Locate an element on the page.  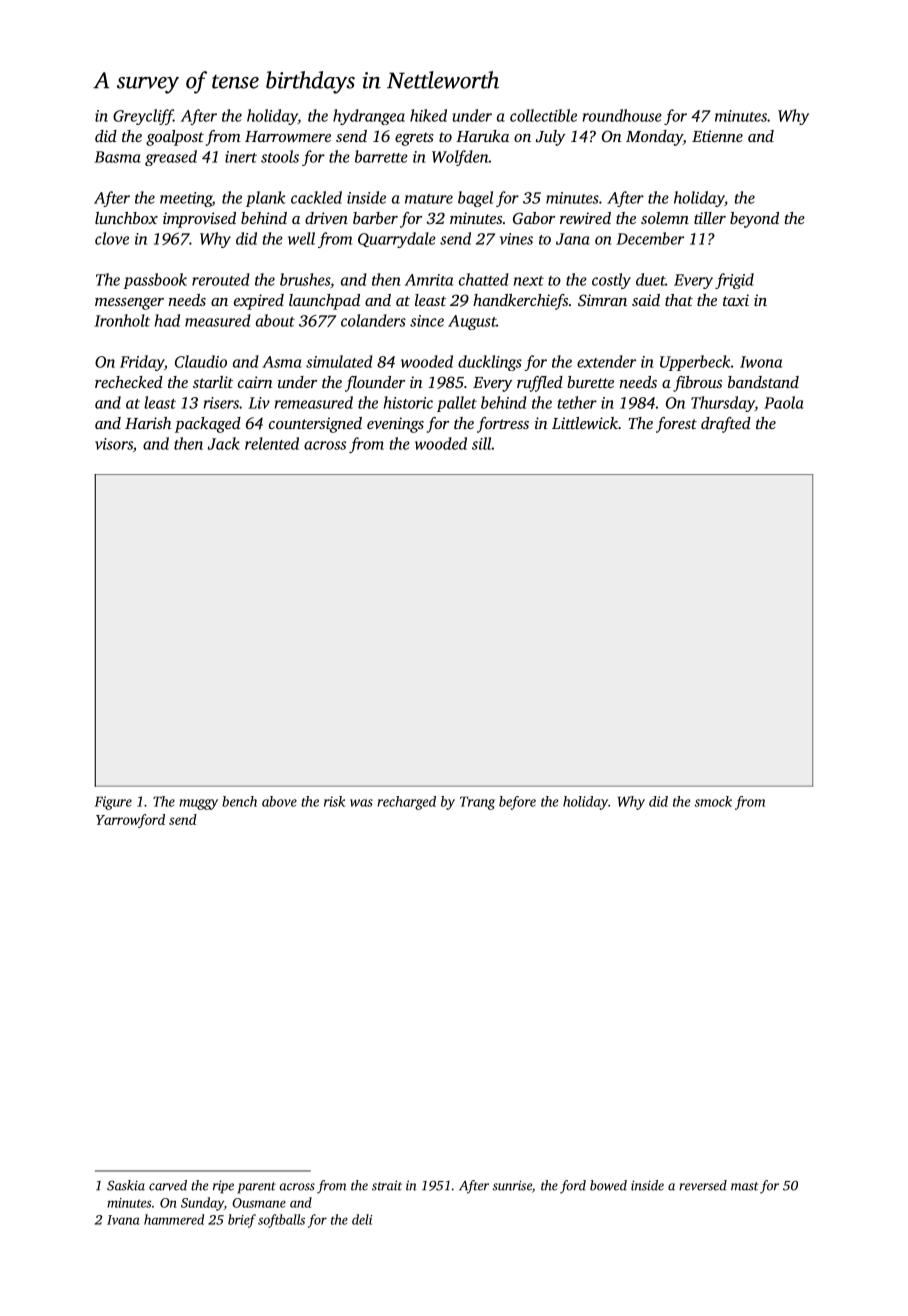
smock is located at coordinates (713, 801).
